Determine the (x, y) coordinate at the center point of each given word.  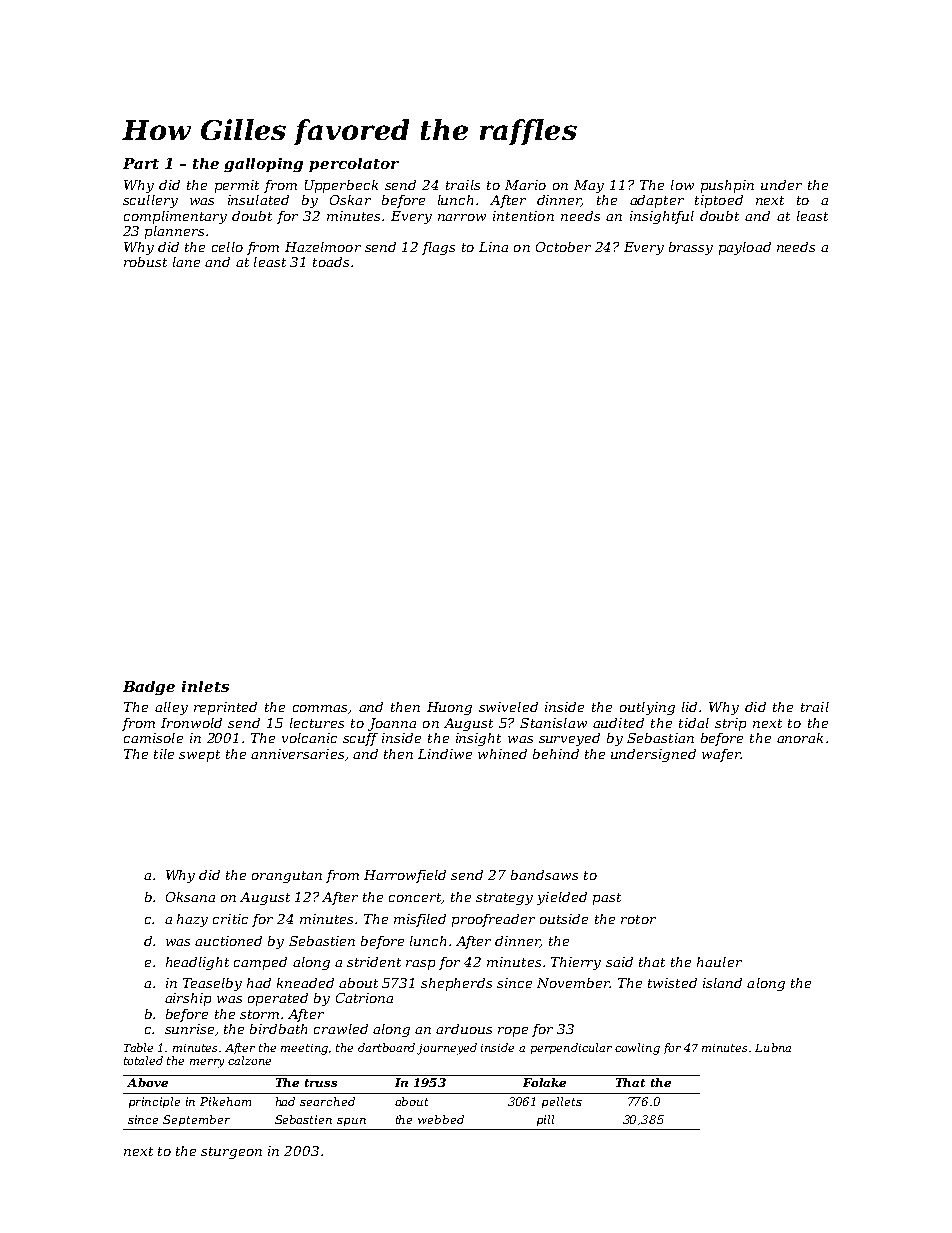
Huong (449, 708)
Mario (525, 185)
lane (186, 262)
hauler (719, 962)
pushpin (727, 186)
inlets (205, 686)
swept (199, 756)
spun (351, 1122)
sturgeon (231, 1153)
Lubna (773, 1047)
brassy (691, 248)
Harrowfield (405, 876)
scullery (150, 201)
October (563, 247)
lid (689, 707)
